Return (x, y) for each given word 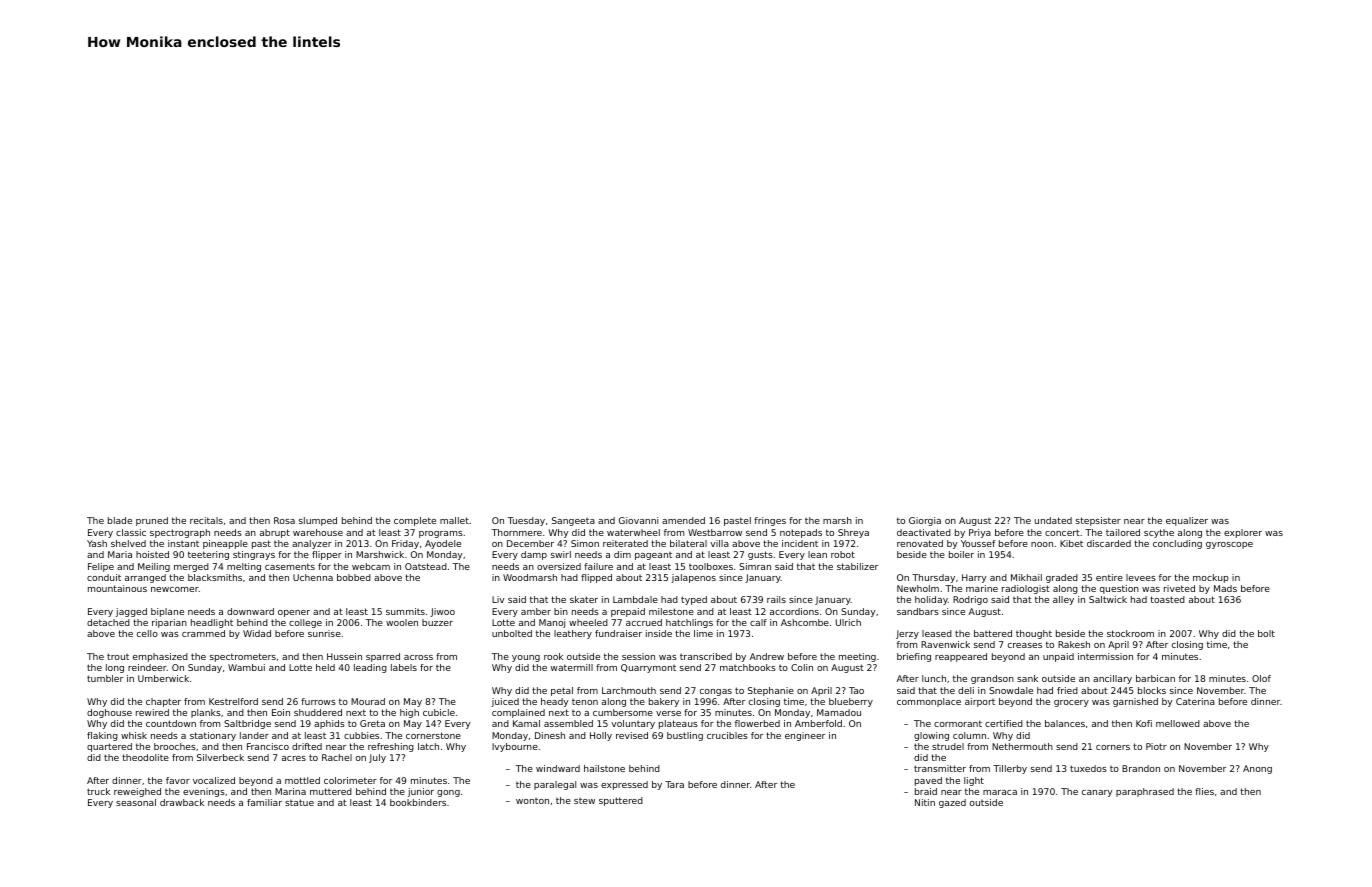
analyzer (312, 544)
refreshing (391, 747)
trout (118, 656)
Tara (674, 784)
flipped (596, 578)
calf (758, 622)
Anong (1257, 769)
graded (1062, 578)
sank (1027, 678)
